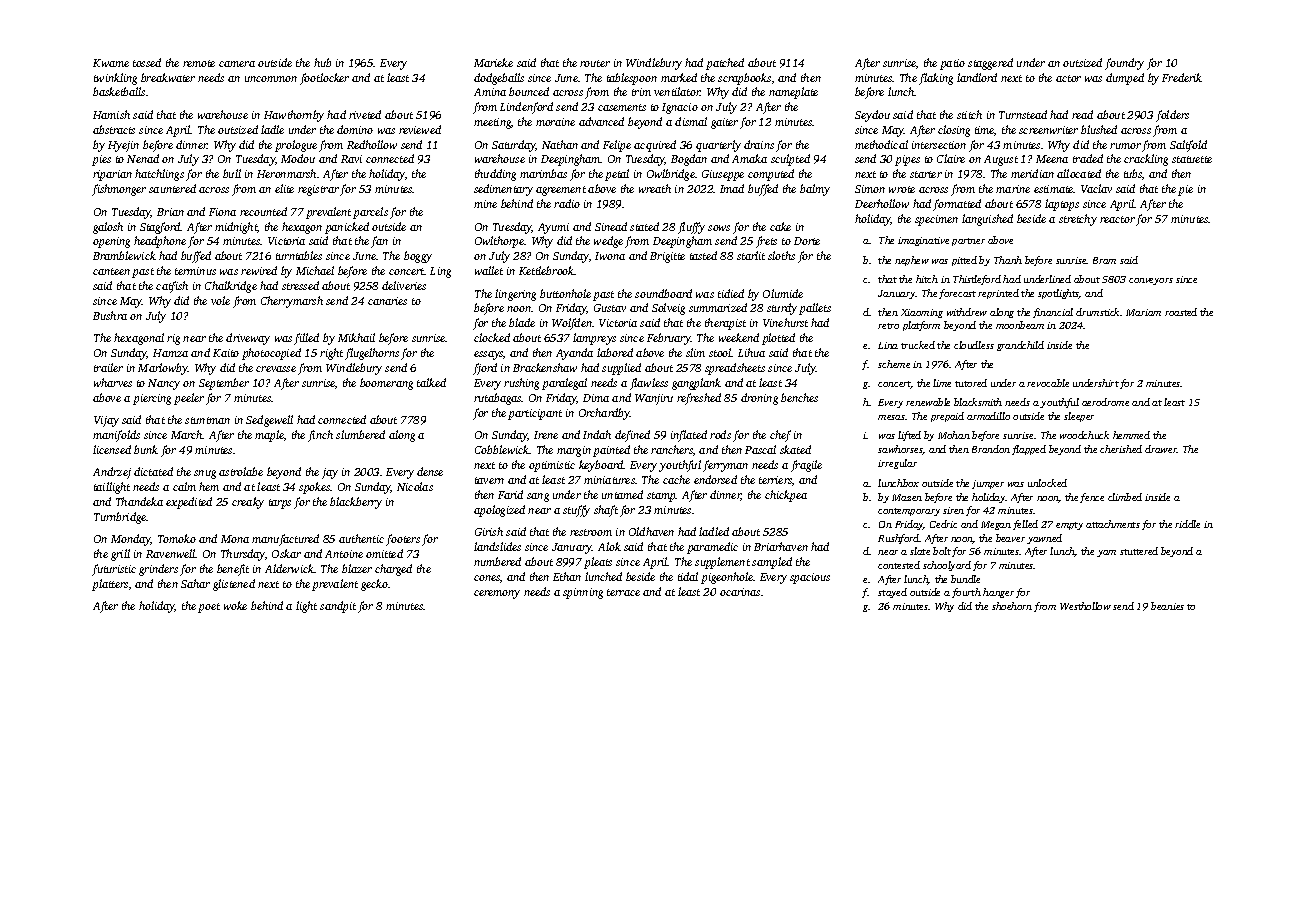 The width and height of the screenshot is (1308, 924). What do you see at coordinates (495, 175) in the screenshot?
I see `thudding` at bounding box center [495, 175].
